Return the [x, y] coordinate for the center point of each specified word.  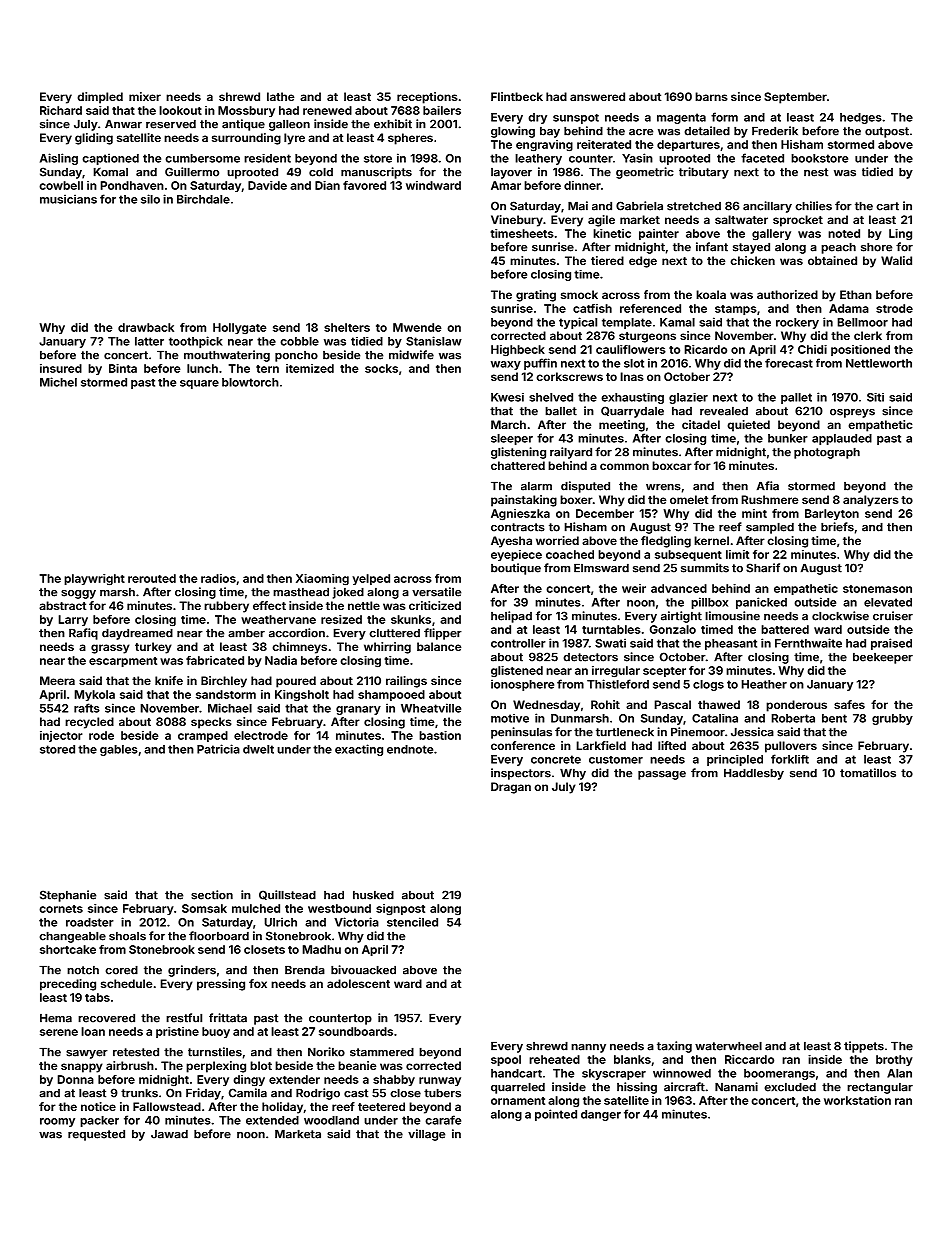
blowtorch [250, 382]
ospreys [852, 413]
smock [579, 294]
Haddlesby [754, 774]
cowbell [61, 185]
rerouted [152, 578]
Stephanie [68, 896]
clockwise [840, 616]
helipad [511, 617]
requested [96, 1135]
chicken [752, 260]
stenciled [412, 922]
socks [381, 368]
